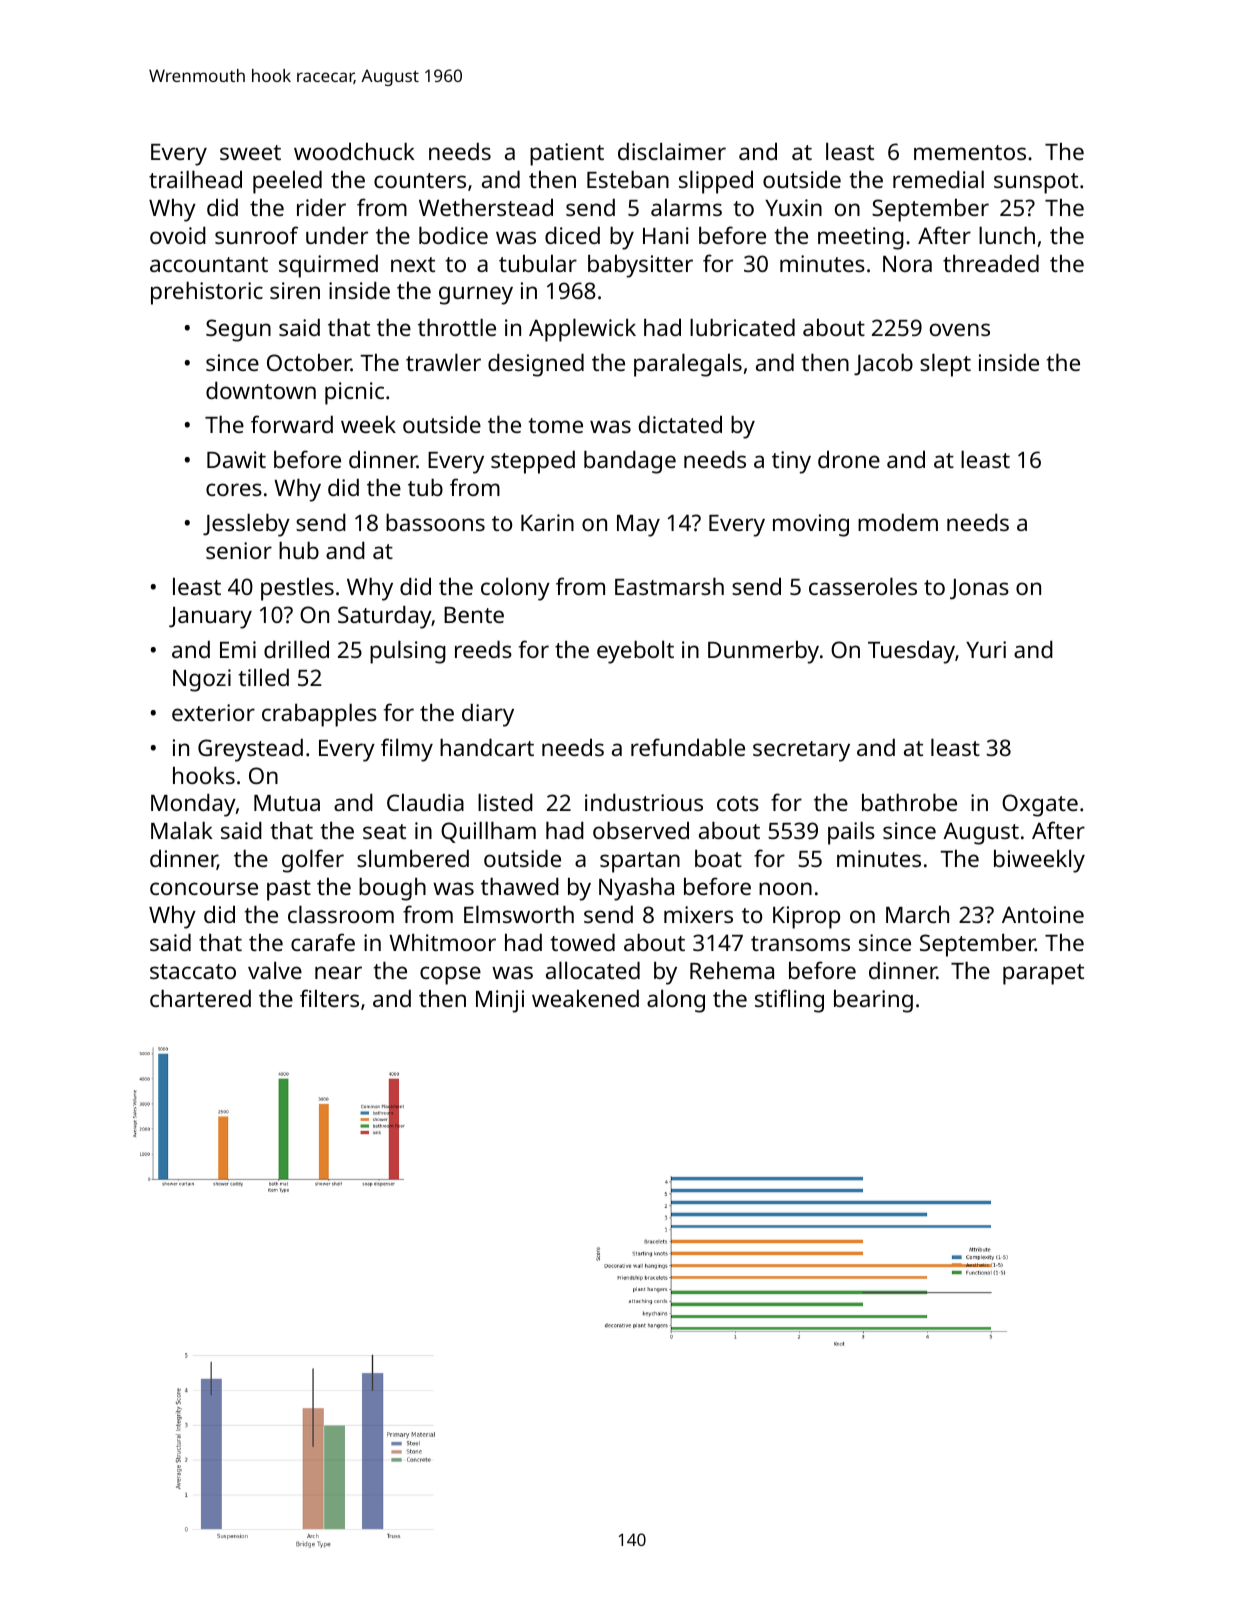 The width and height of the screenshot is (1234, 1597). What do you see at coordinates (672, 151) in the screenshot?
I see `disclaimer` at bounding box center [672, 151].
